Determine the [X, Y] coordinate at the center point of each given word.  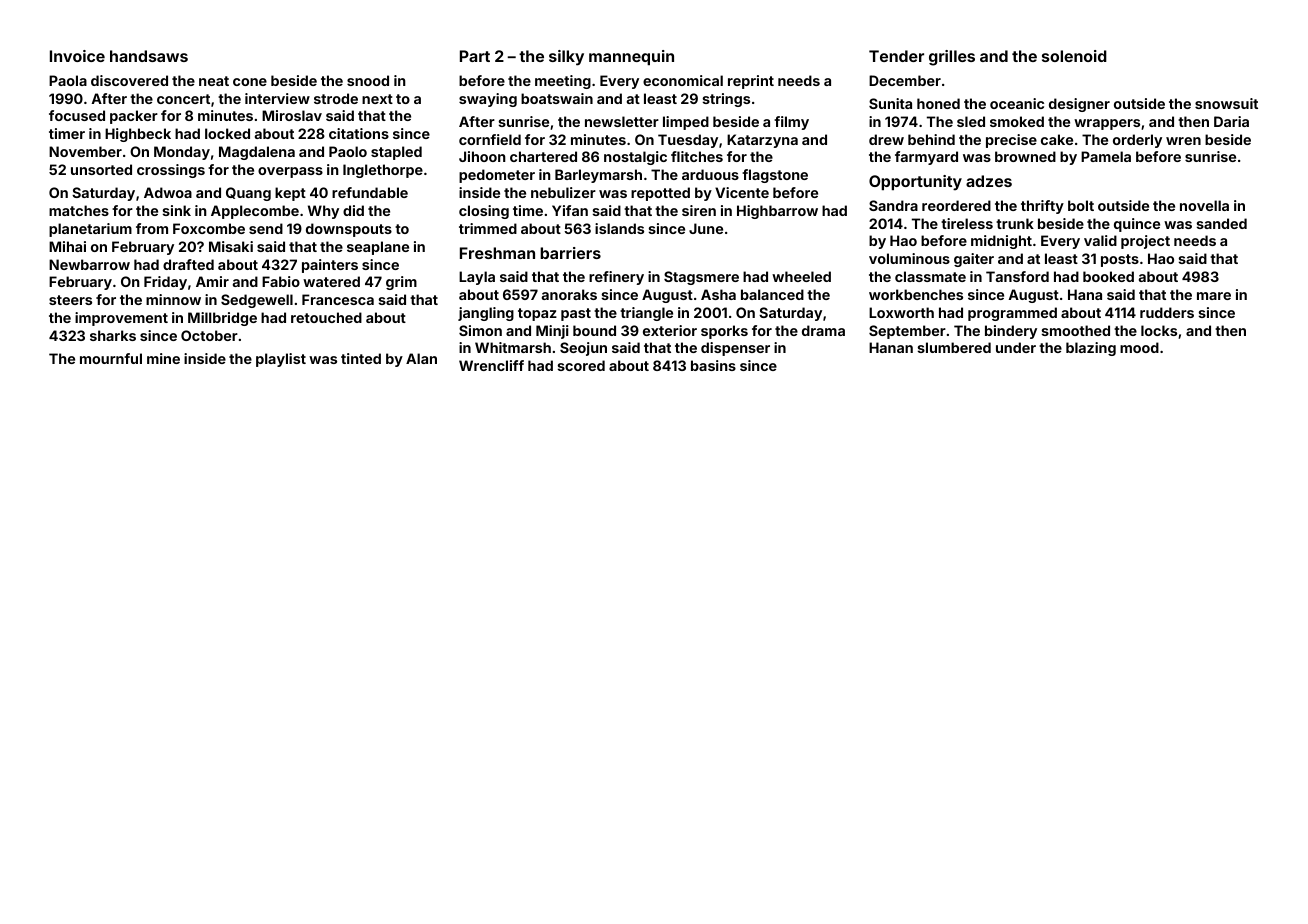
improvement [121, 319]
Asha [718, 294]
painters [330, 266]
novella [1204, 205]
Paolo [348, 151]
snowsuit [1226, 103]
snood [368, 80]
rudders [1167, 312]
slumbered [954, 347]
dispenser [735, 349]
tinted [361, 358]
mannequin [631, 57]
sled [971, 121]
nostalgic [635, 158]
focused [77, 115]
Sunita [890, 103]
